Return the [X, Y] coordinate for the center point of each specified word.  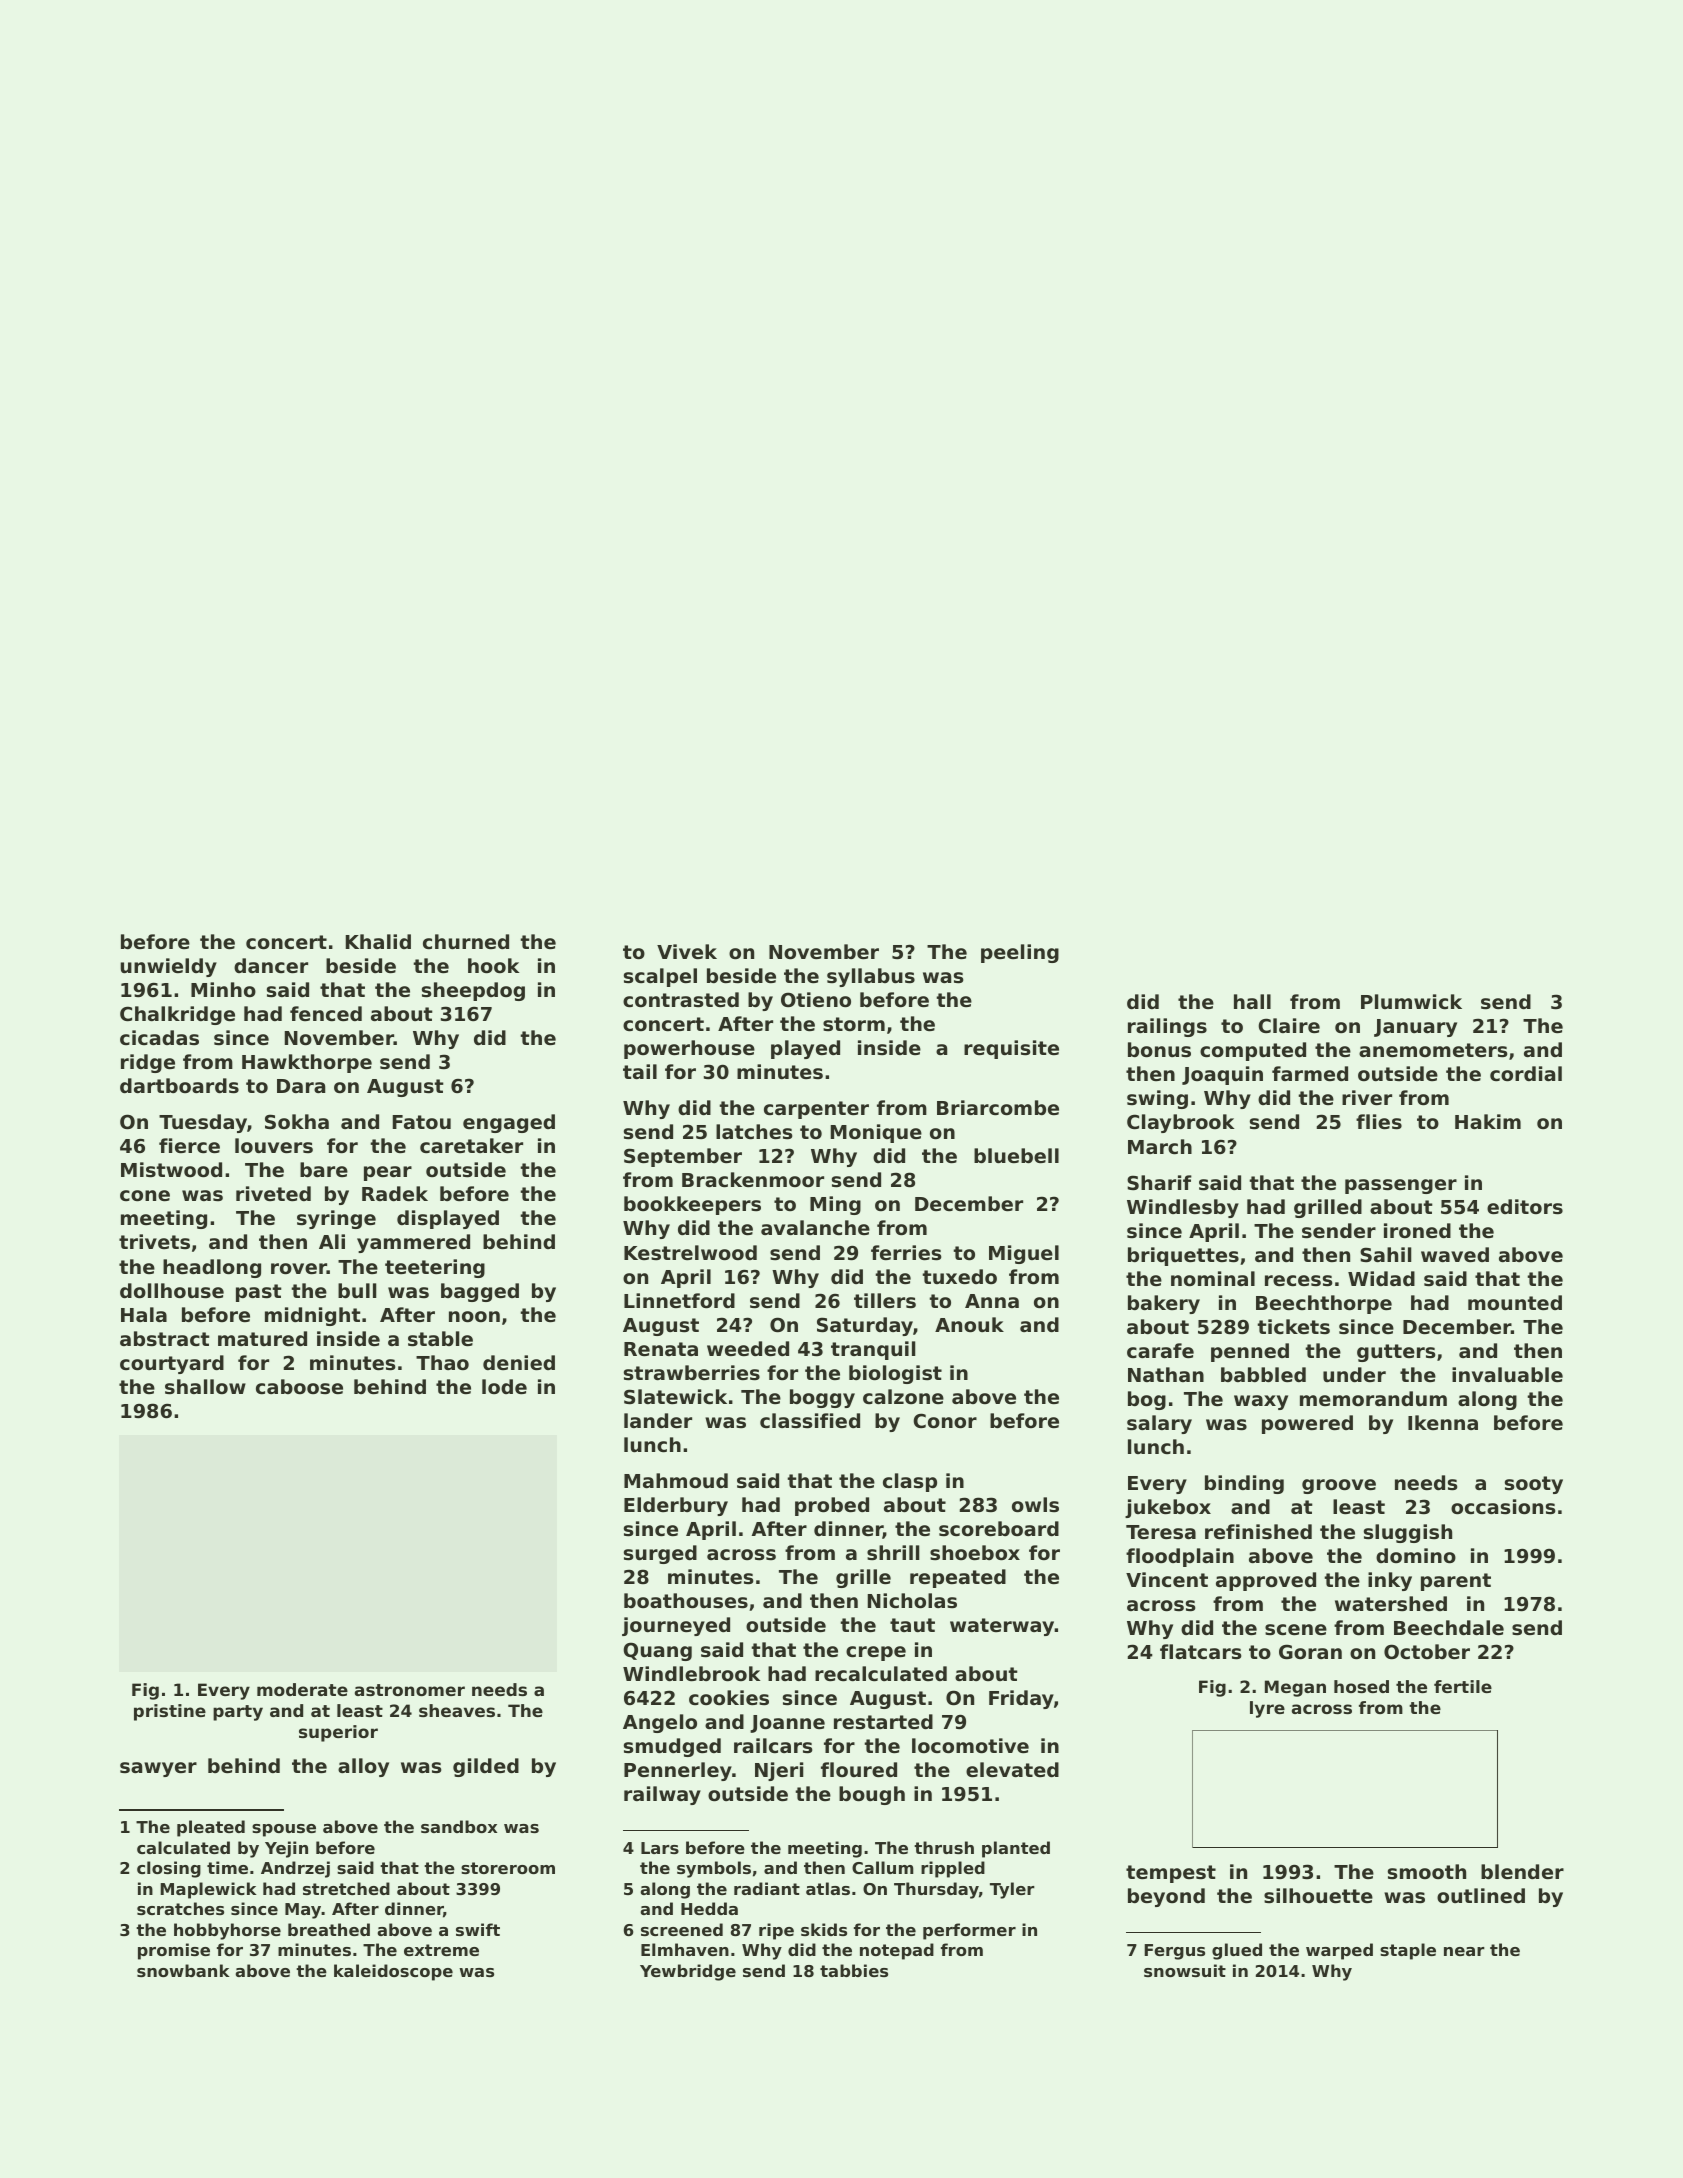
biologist [895, 1374]
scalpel [660, 977]
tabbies [854, 1970]
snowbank [183, 1970]
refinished [1258, 1531]
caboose [299, 1387]
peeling [1020, 953]
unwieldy [168, 967]
